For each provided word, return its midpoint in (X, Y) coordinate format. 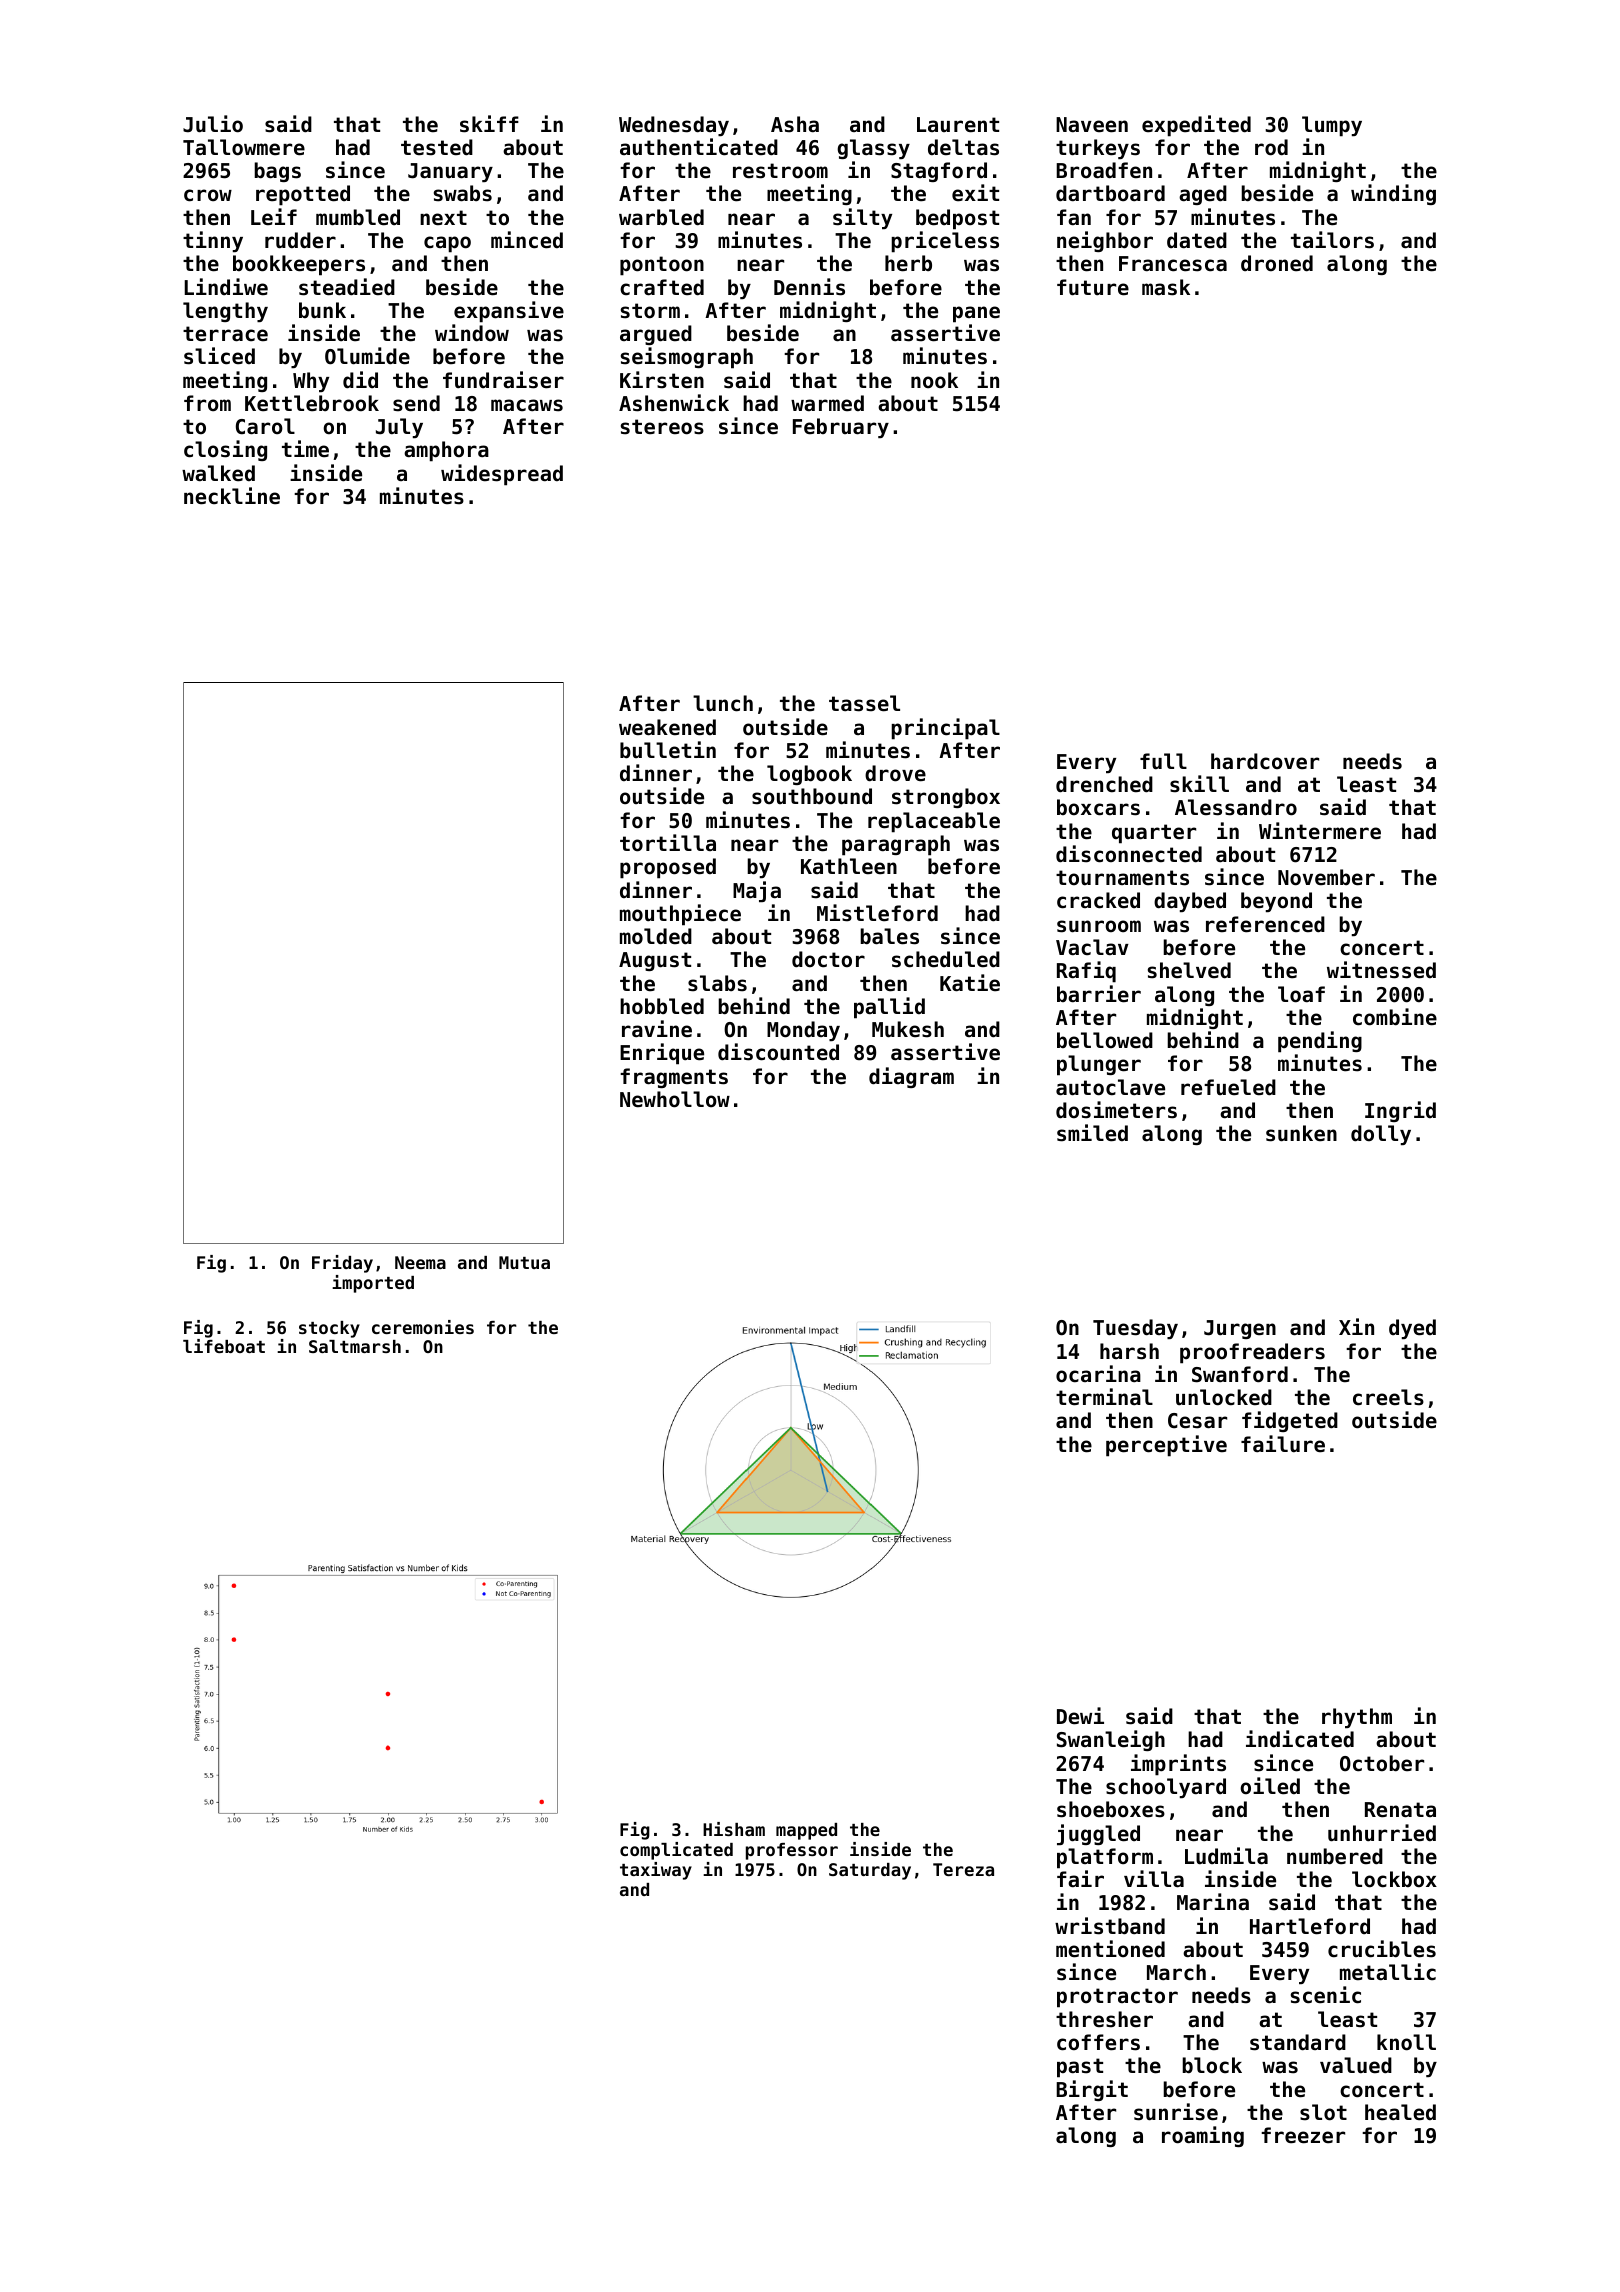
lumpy (1332, 126)
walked (218, 473)
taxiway (656, 1871)
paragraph (896, 845)
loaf (1301, 994)
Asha (795, 124)
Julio (213, 124)
